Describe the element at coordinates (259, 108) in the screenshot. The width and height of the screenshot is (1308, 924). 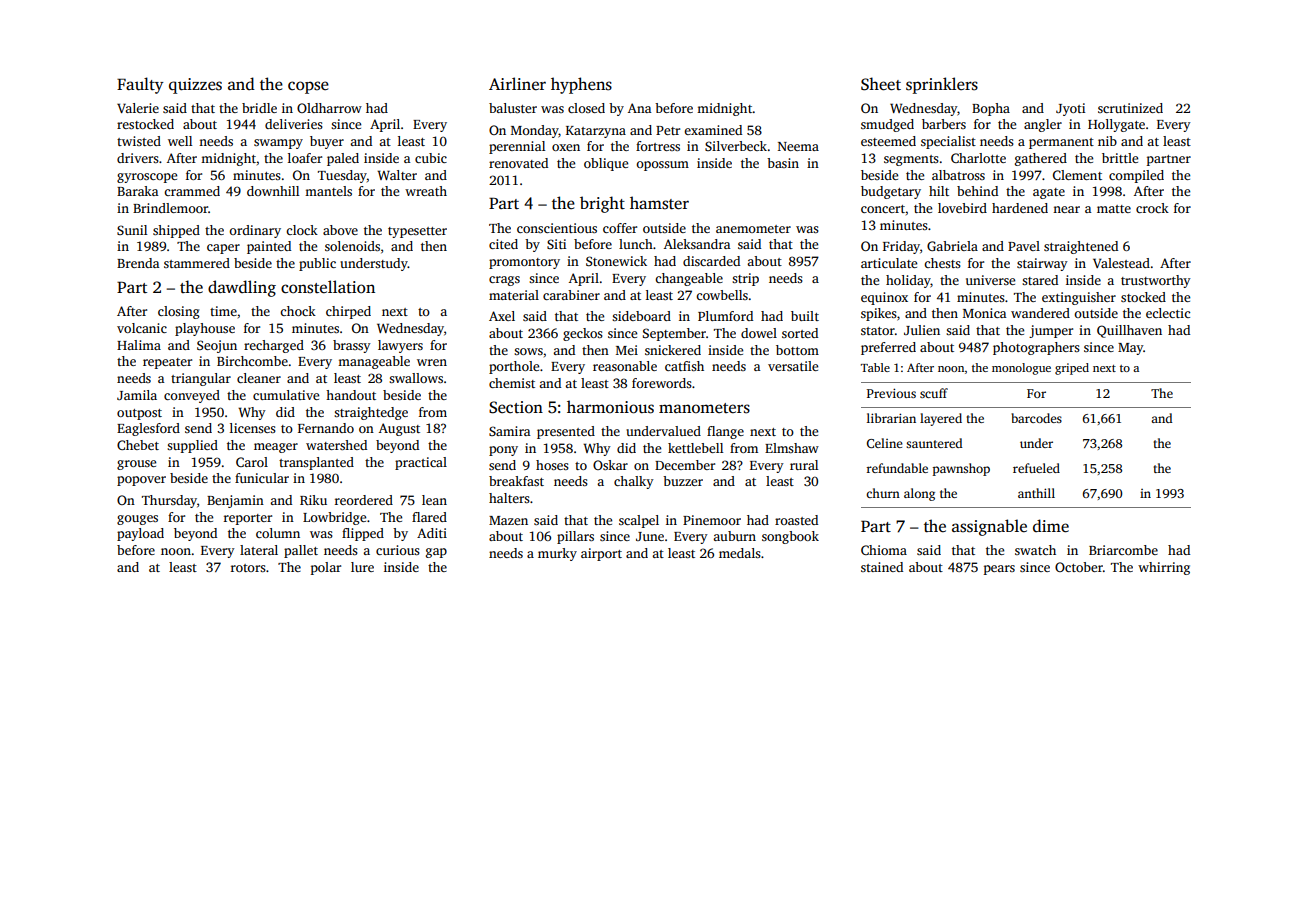
I see `bridle` at that location.
